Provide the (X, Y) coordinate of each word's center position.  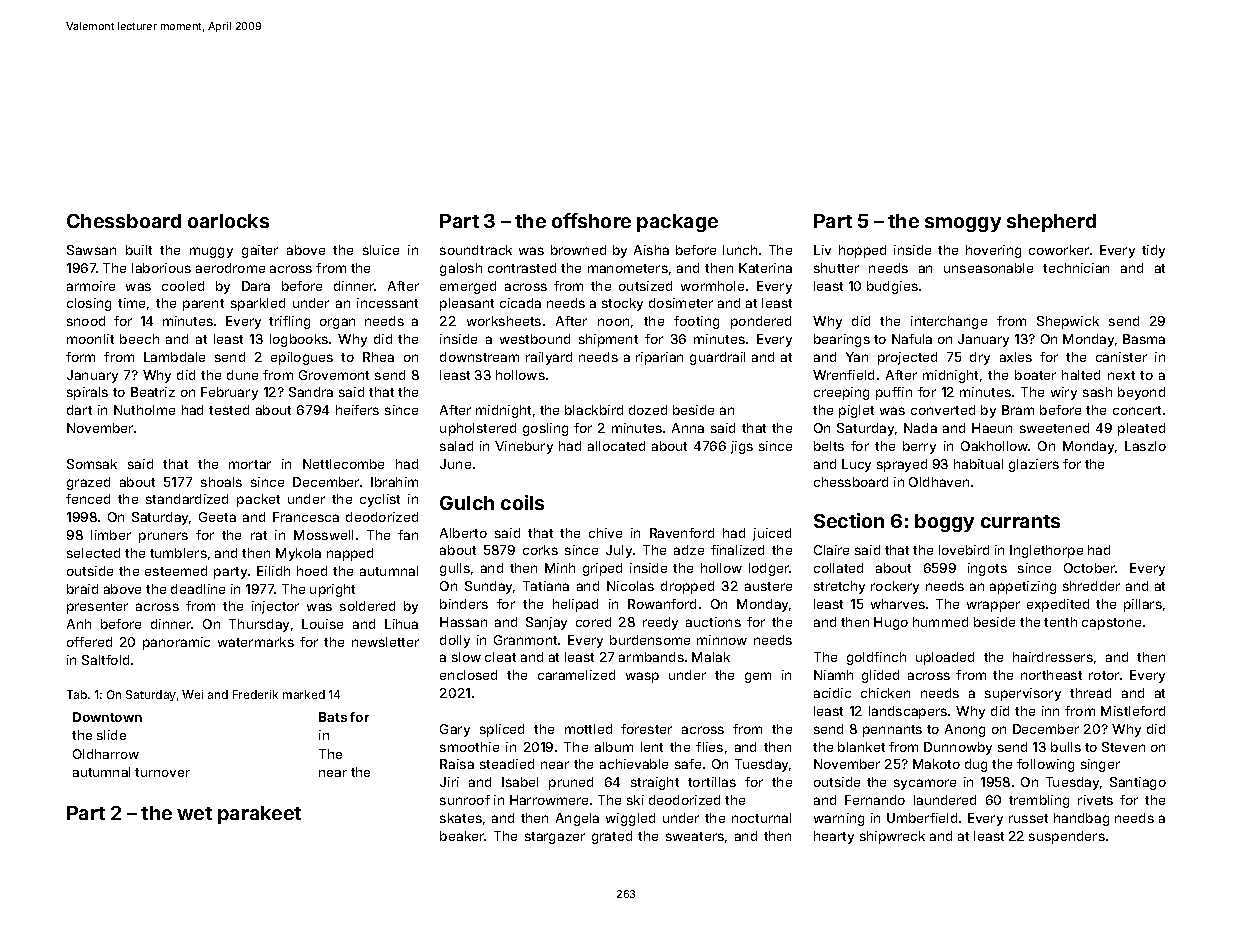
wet (194, 813)
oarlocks (228, 221)
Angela (577, 819)
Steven (1123, 747)
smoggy (963, 224)
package (677, 223)
